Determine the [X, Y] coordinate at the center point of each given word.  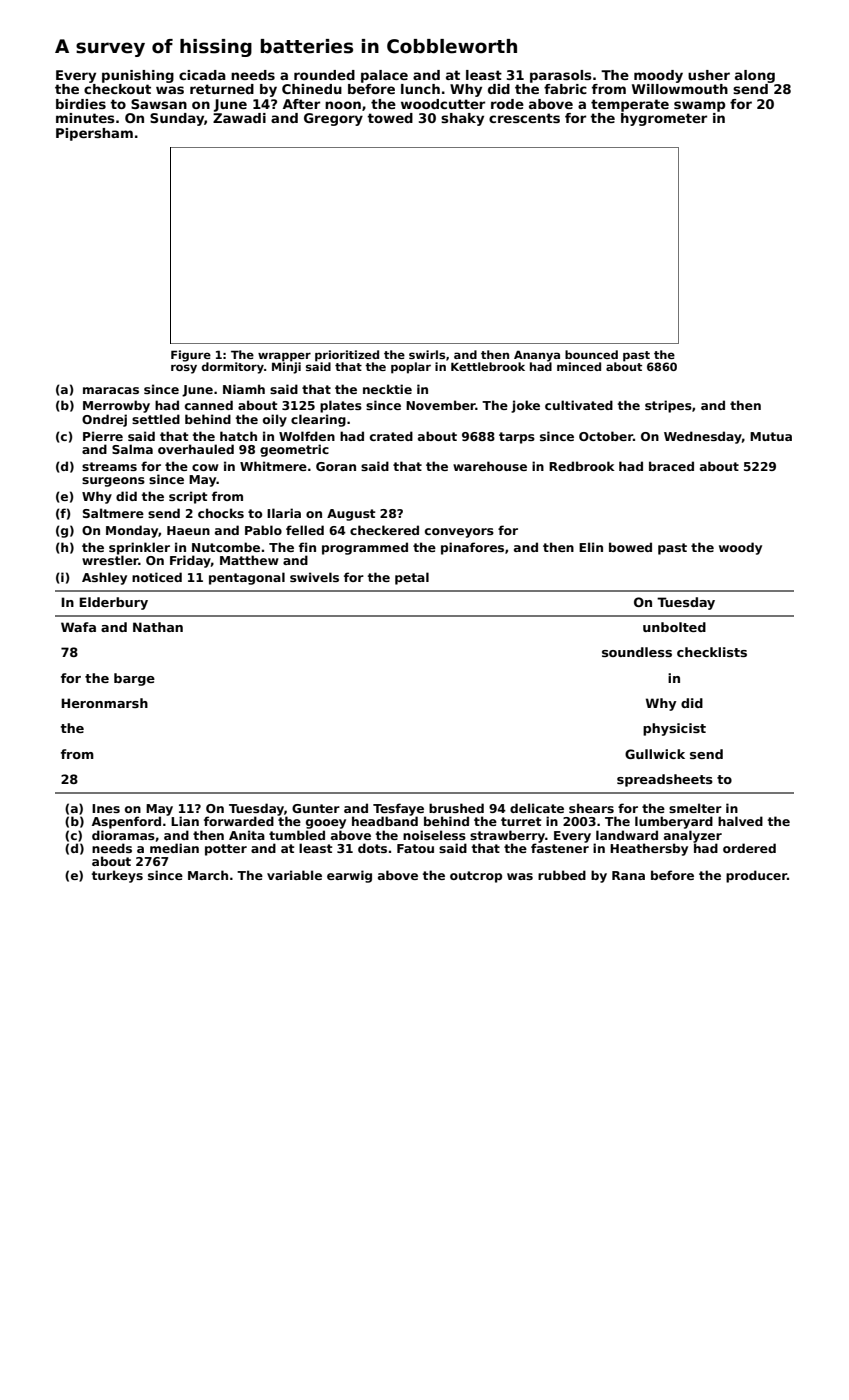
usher [709, 75]
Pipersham [94, 134]
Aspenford [126, 822]
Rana [628, 875]
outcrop [476, 877]
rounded [324, 75]
